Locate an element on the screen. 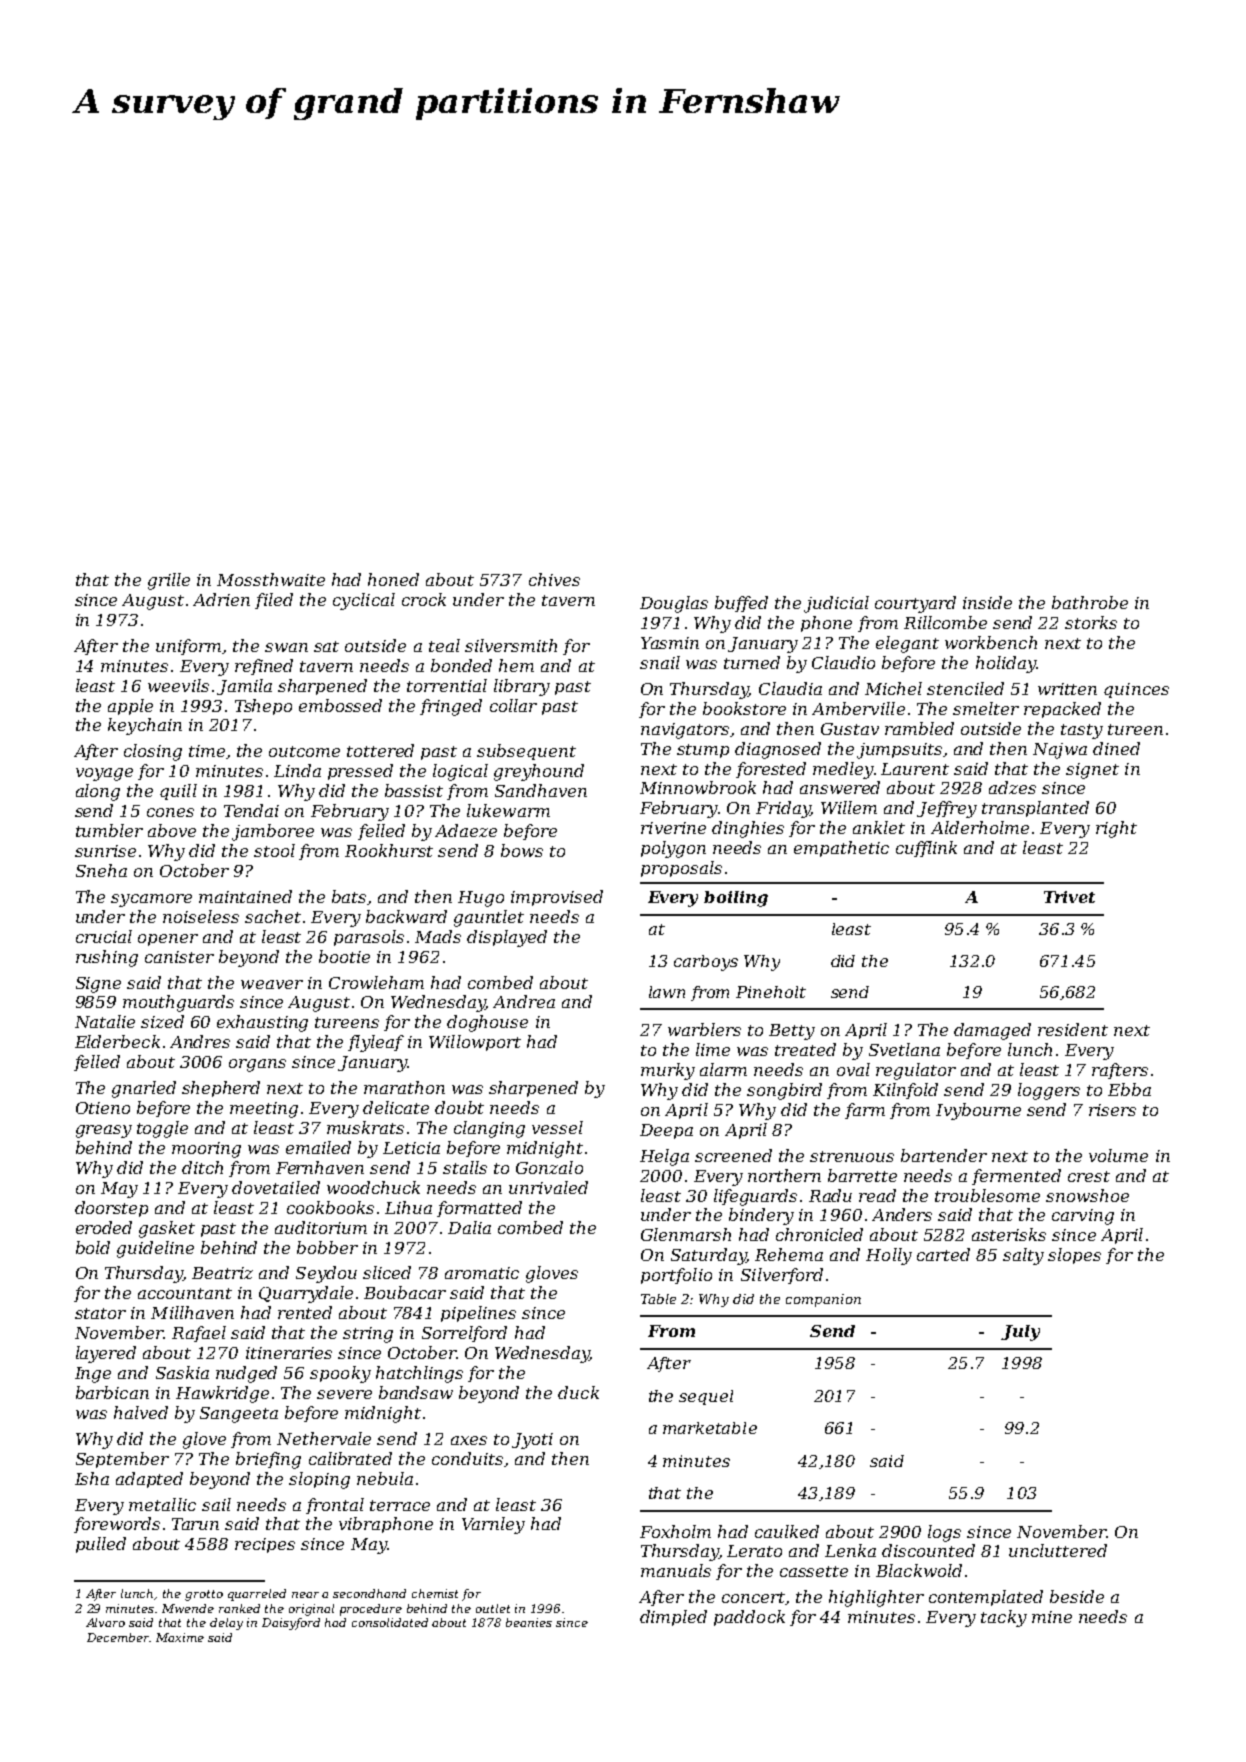  dined is located at coordinates (1116, 748).
